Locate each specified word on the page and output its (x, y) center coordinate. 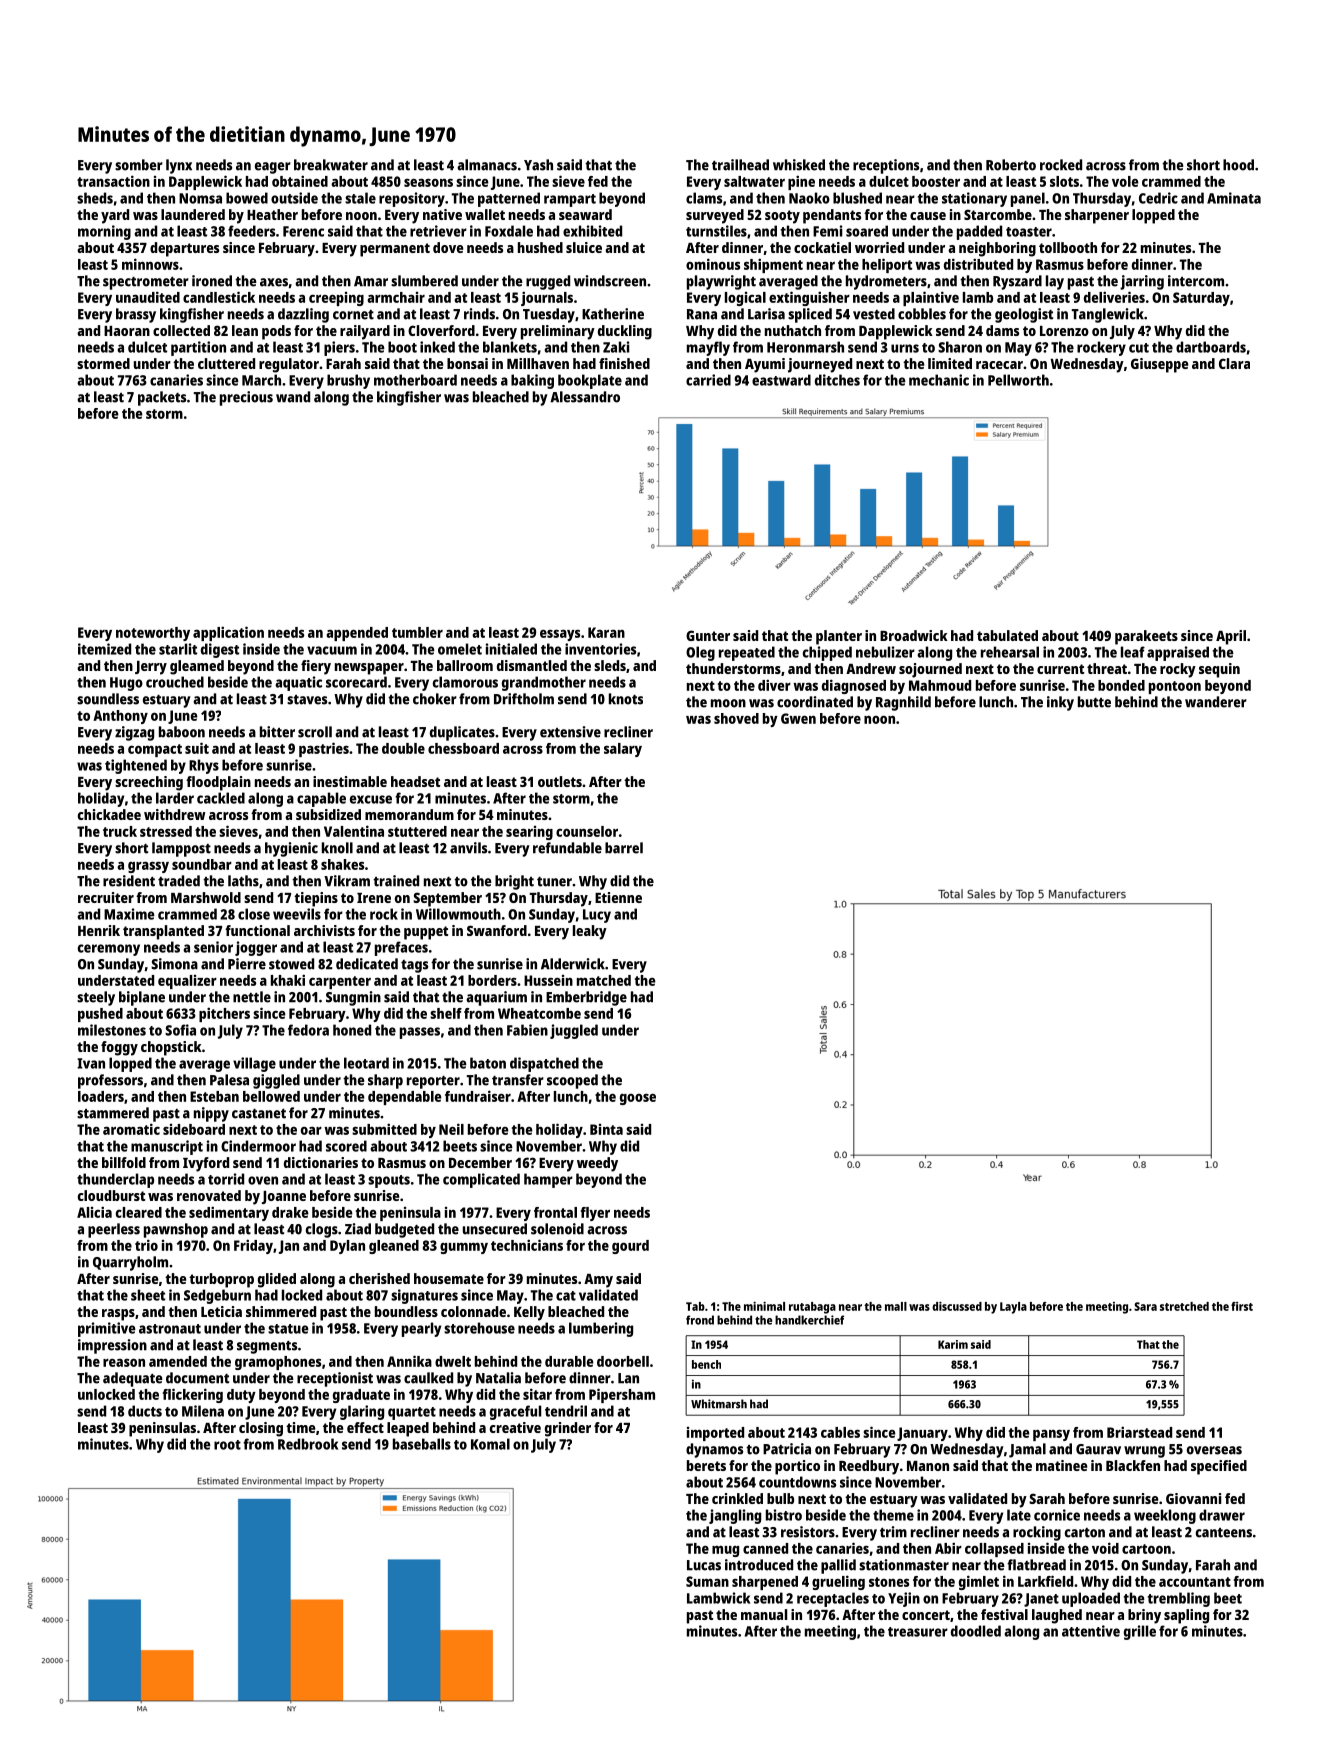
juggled (574, 1031)
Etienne (618, 897)
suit (197, 748)
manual (764, 1614)
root (227, 1445)
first (1242, 1306)
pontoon (1175, 687)
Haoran (127, 331)
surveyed (715, 216)
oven (263, 1180)
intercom (1196, 281)
